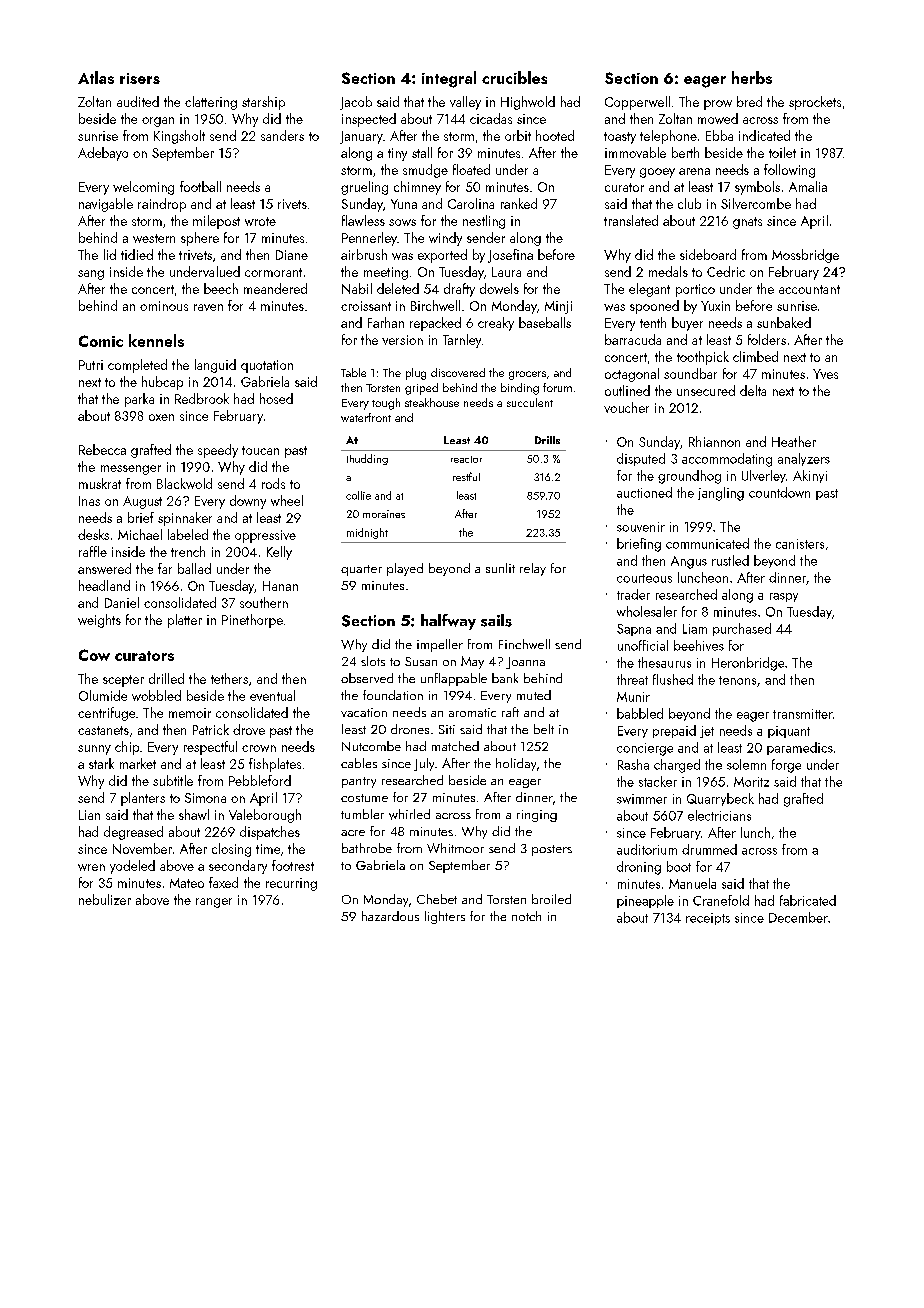 The height and width of the page is (1308, 924). What do you see at coordinates (91, 275) in the page?
I see `sang` at bounding box center [91, 275].
